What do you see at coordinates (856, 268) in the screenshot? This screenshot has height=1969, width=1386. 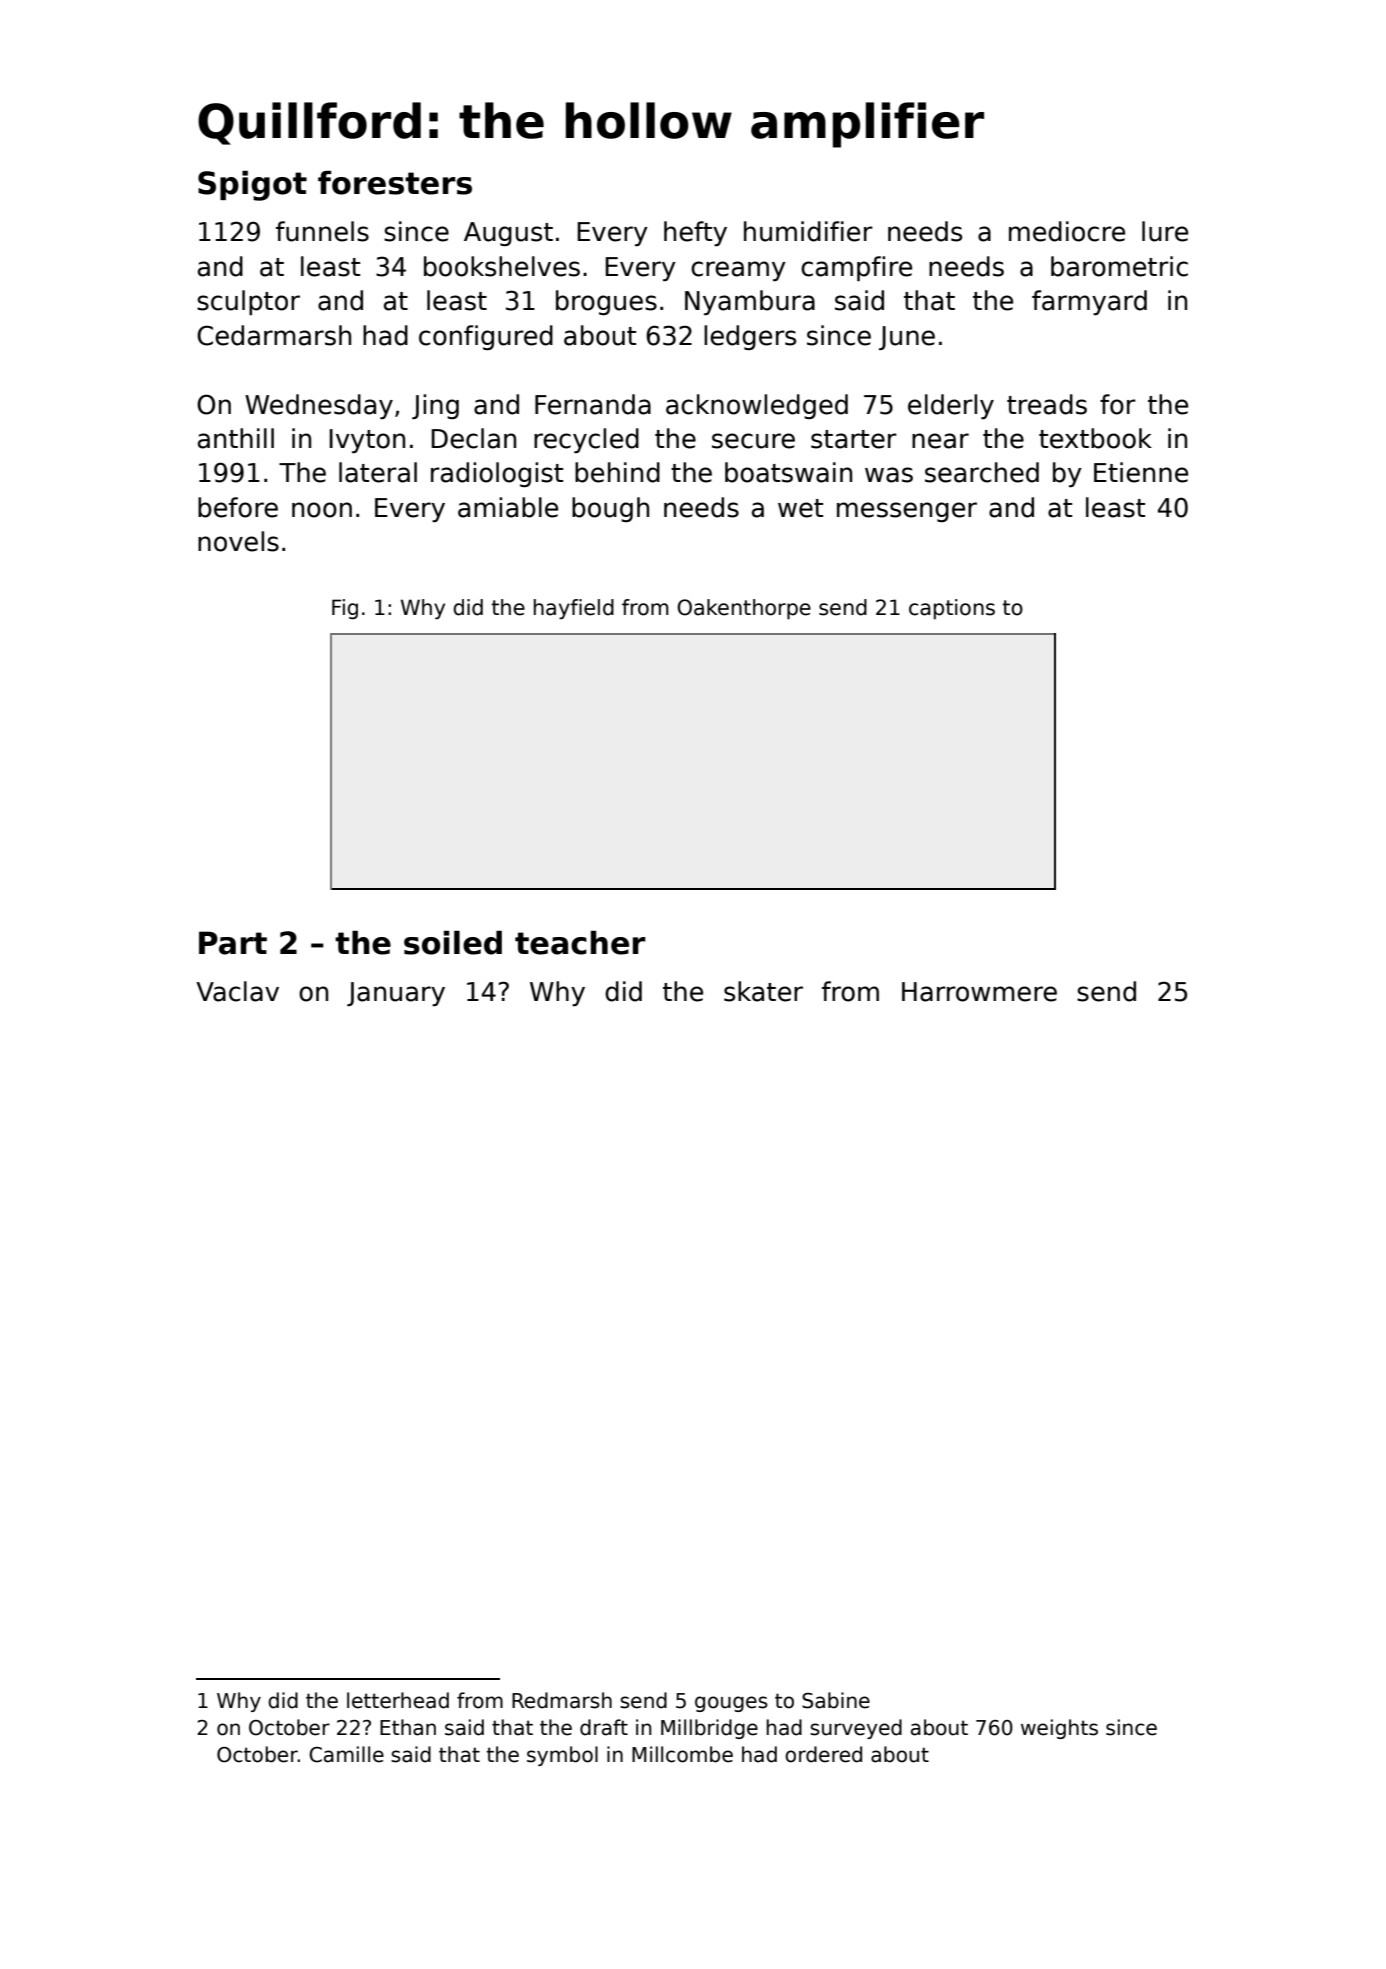 I see `campfire` at bounding box center [856, 268].
